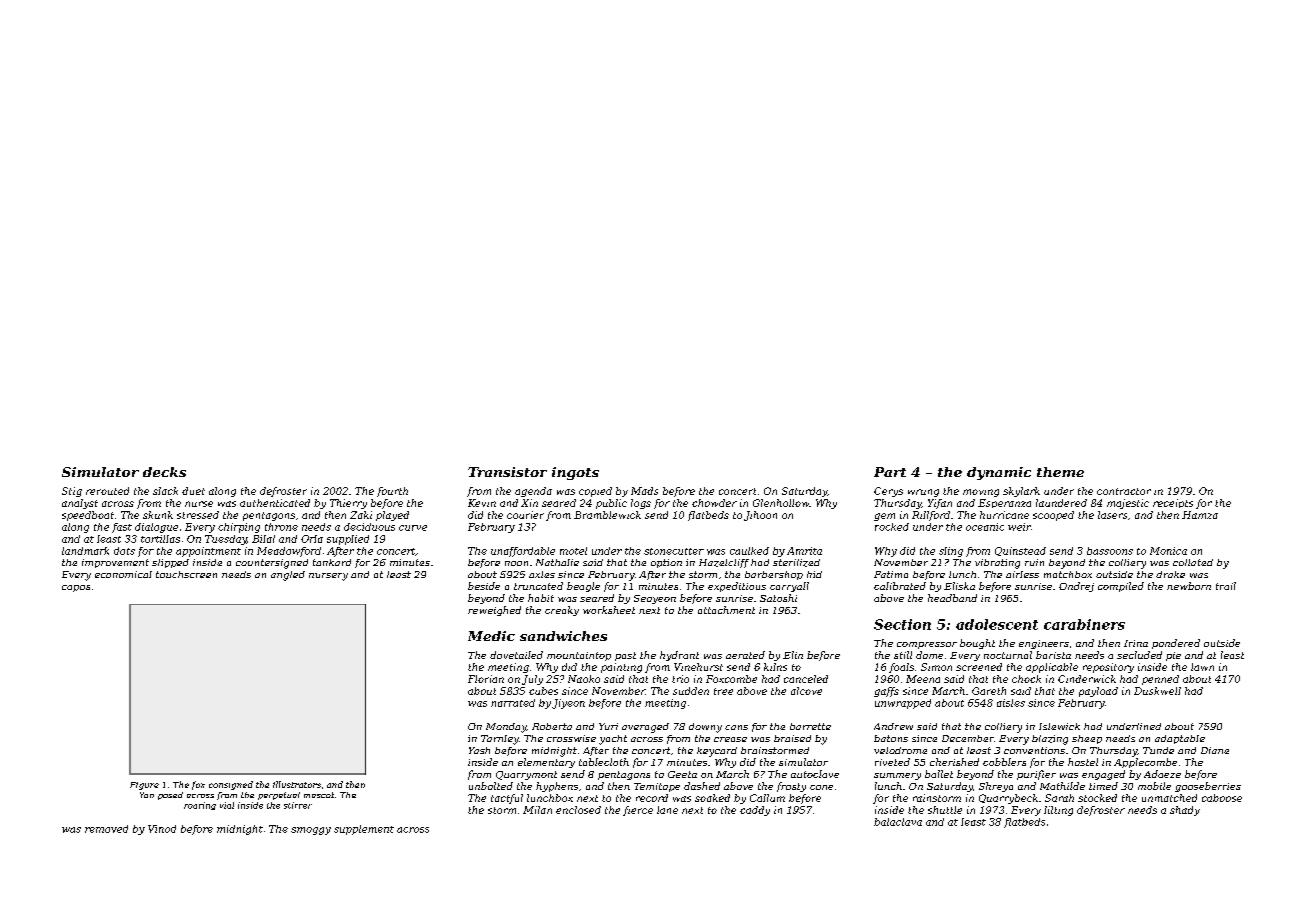 The image size is (1308, 924). What do you see at coordinates (898, 822) in the image?
I see `balaclava` at bounding box center [898, 822].
